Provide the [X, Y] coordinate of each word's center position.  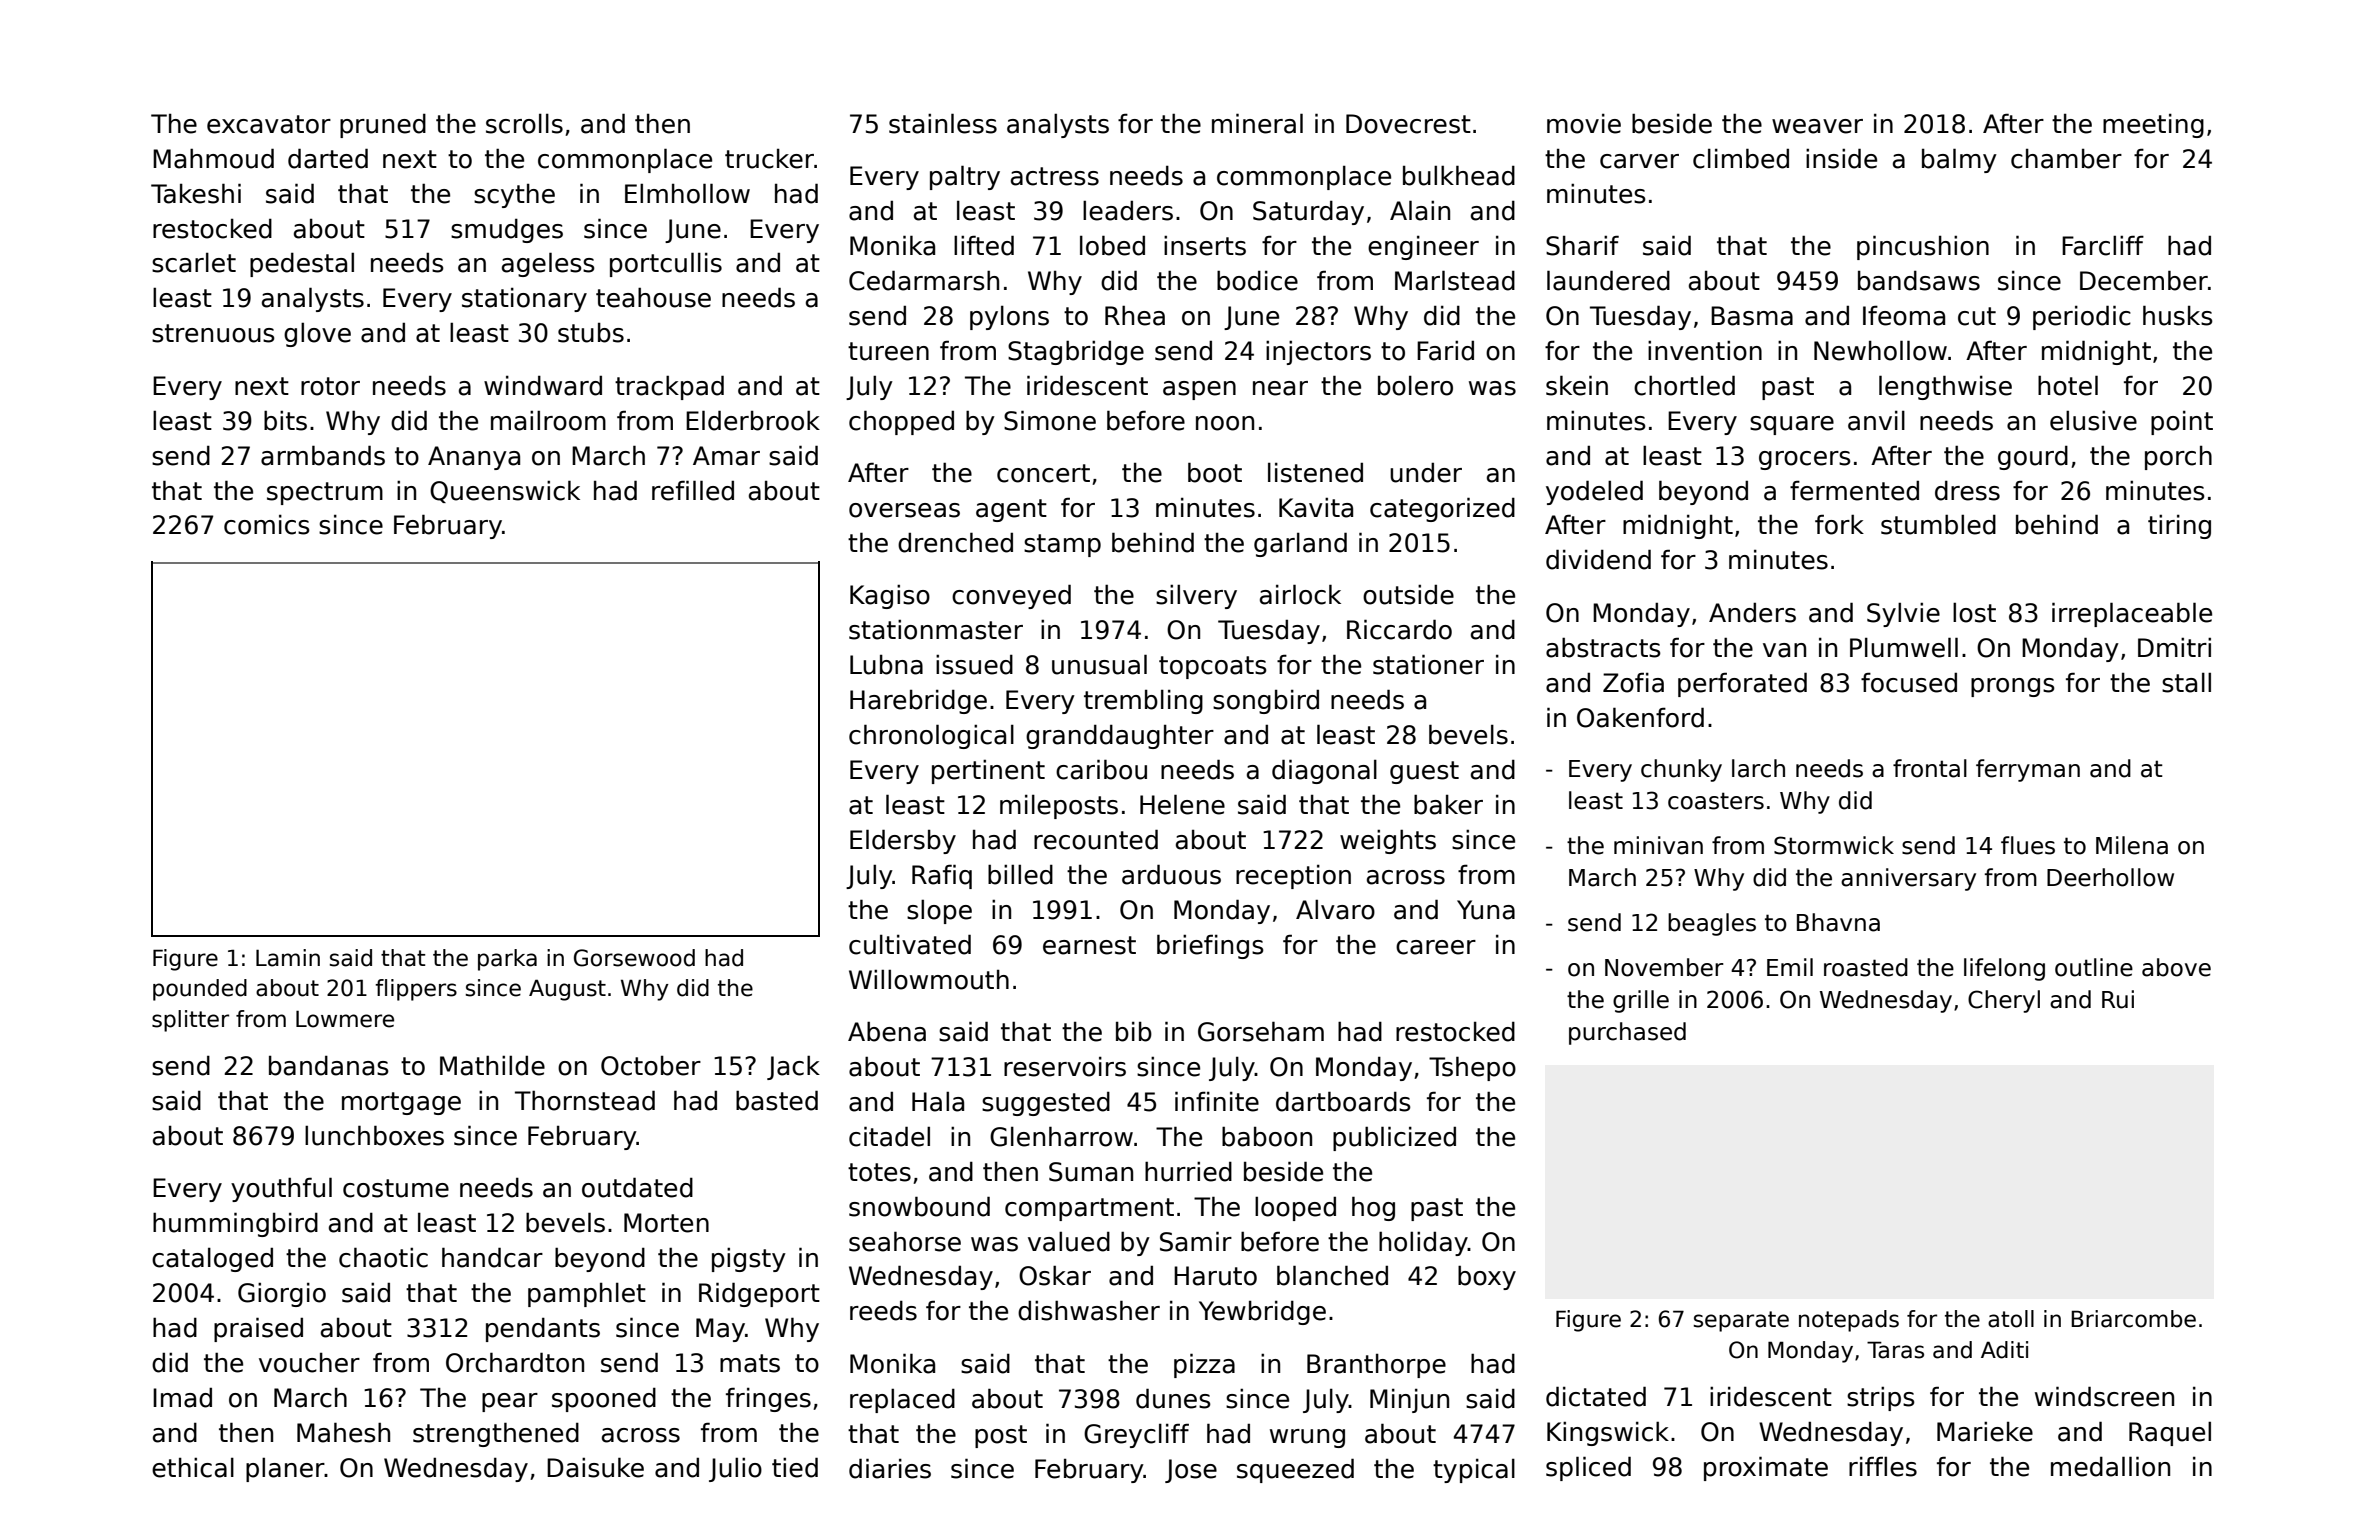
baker [1448, 804]
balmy [1959, 160]
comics [267, 524]
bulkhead [1459, 175]
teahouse [653, 297]
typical [1474, 1470]
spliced [1588, 1468]
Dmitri [2174, 647]
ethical [193, 1467]
